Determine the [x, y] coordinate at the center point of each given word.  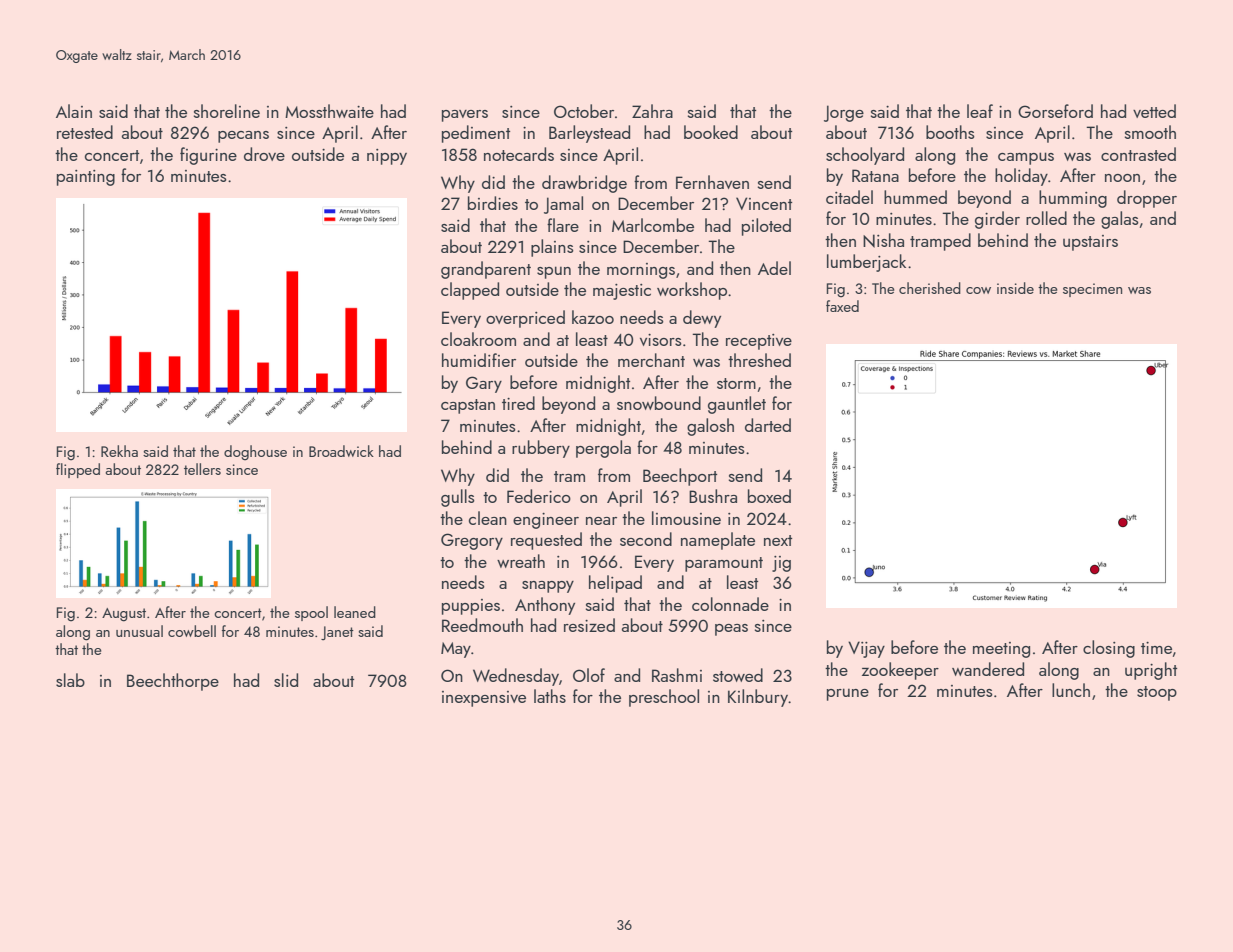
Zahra [652, 111]
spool [311, 613]
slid [286, 680]
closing [1109, 649]
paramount [724, 564]
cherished [930, 288]
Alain [74, 111]
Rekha [119, 451]
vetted [1154, 111]
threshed [759, 360]
